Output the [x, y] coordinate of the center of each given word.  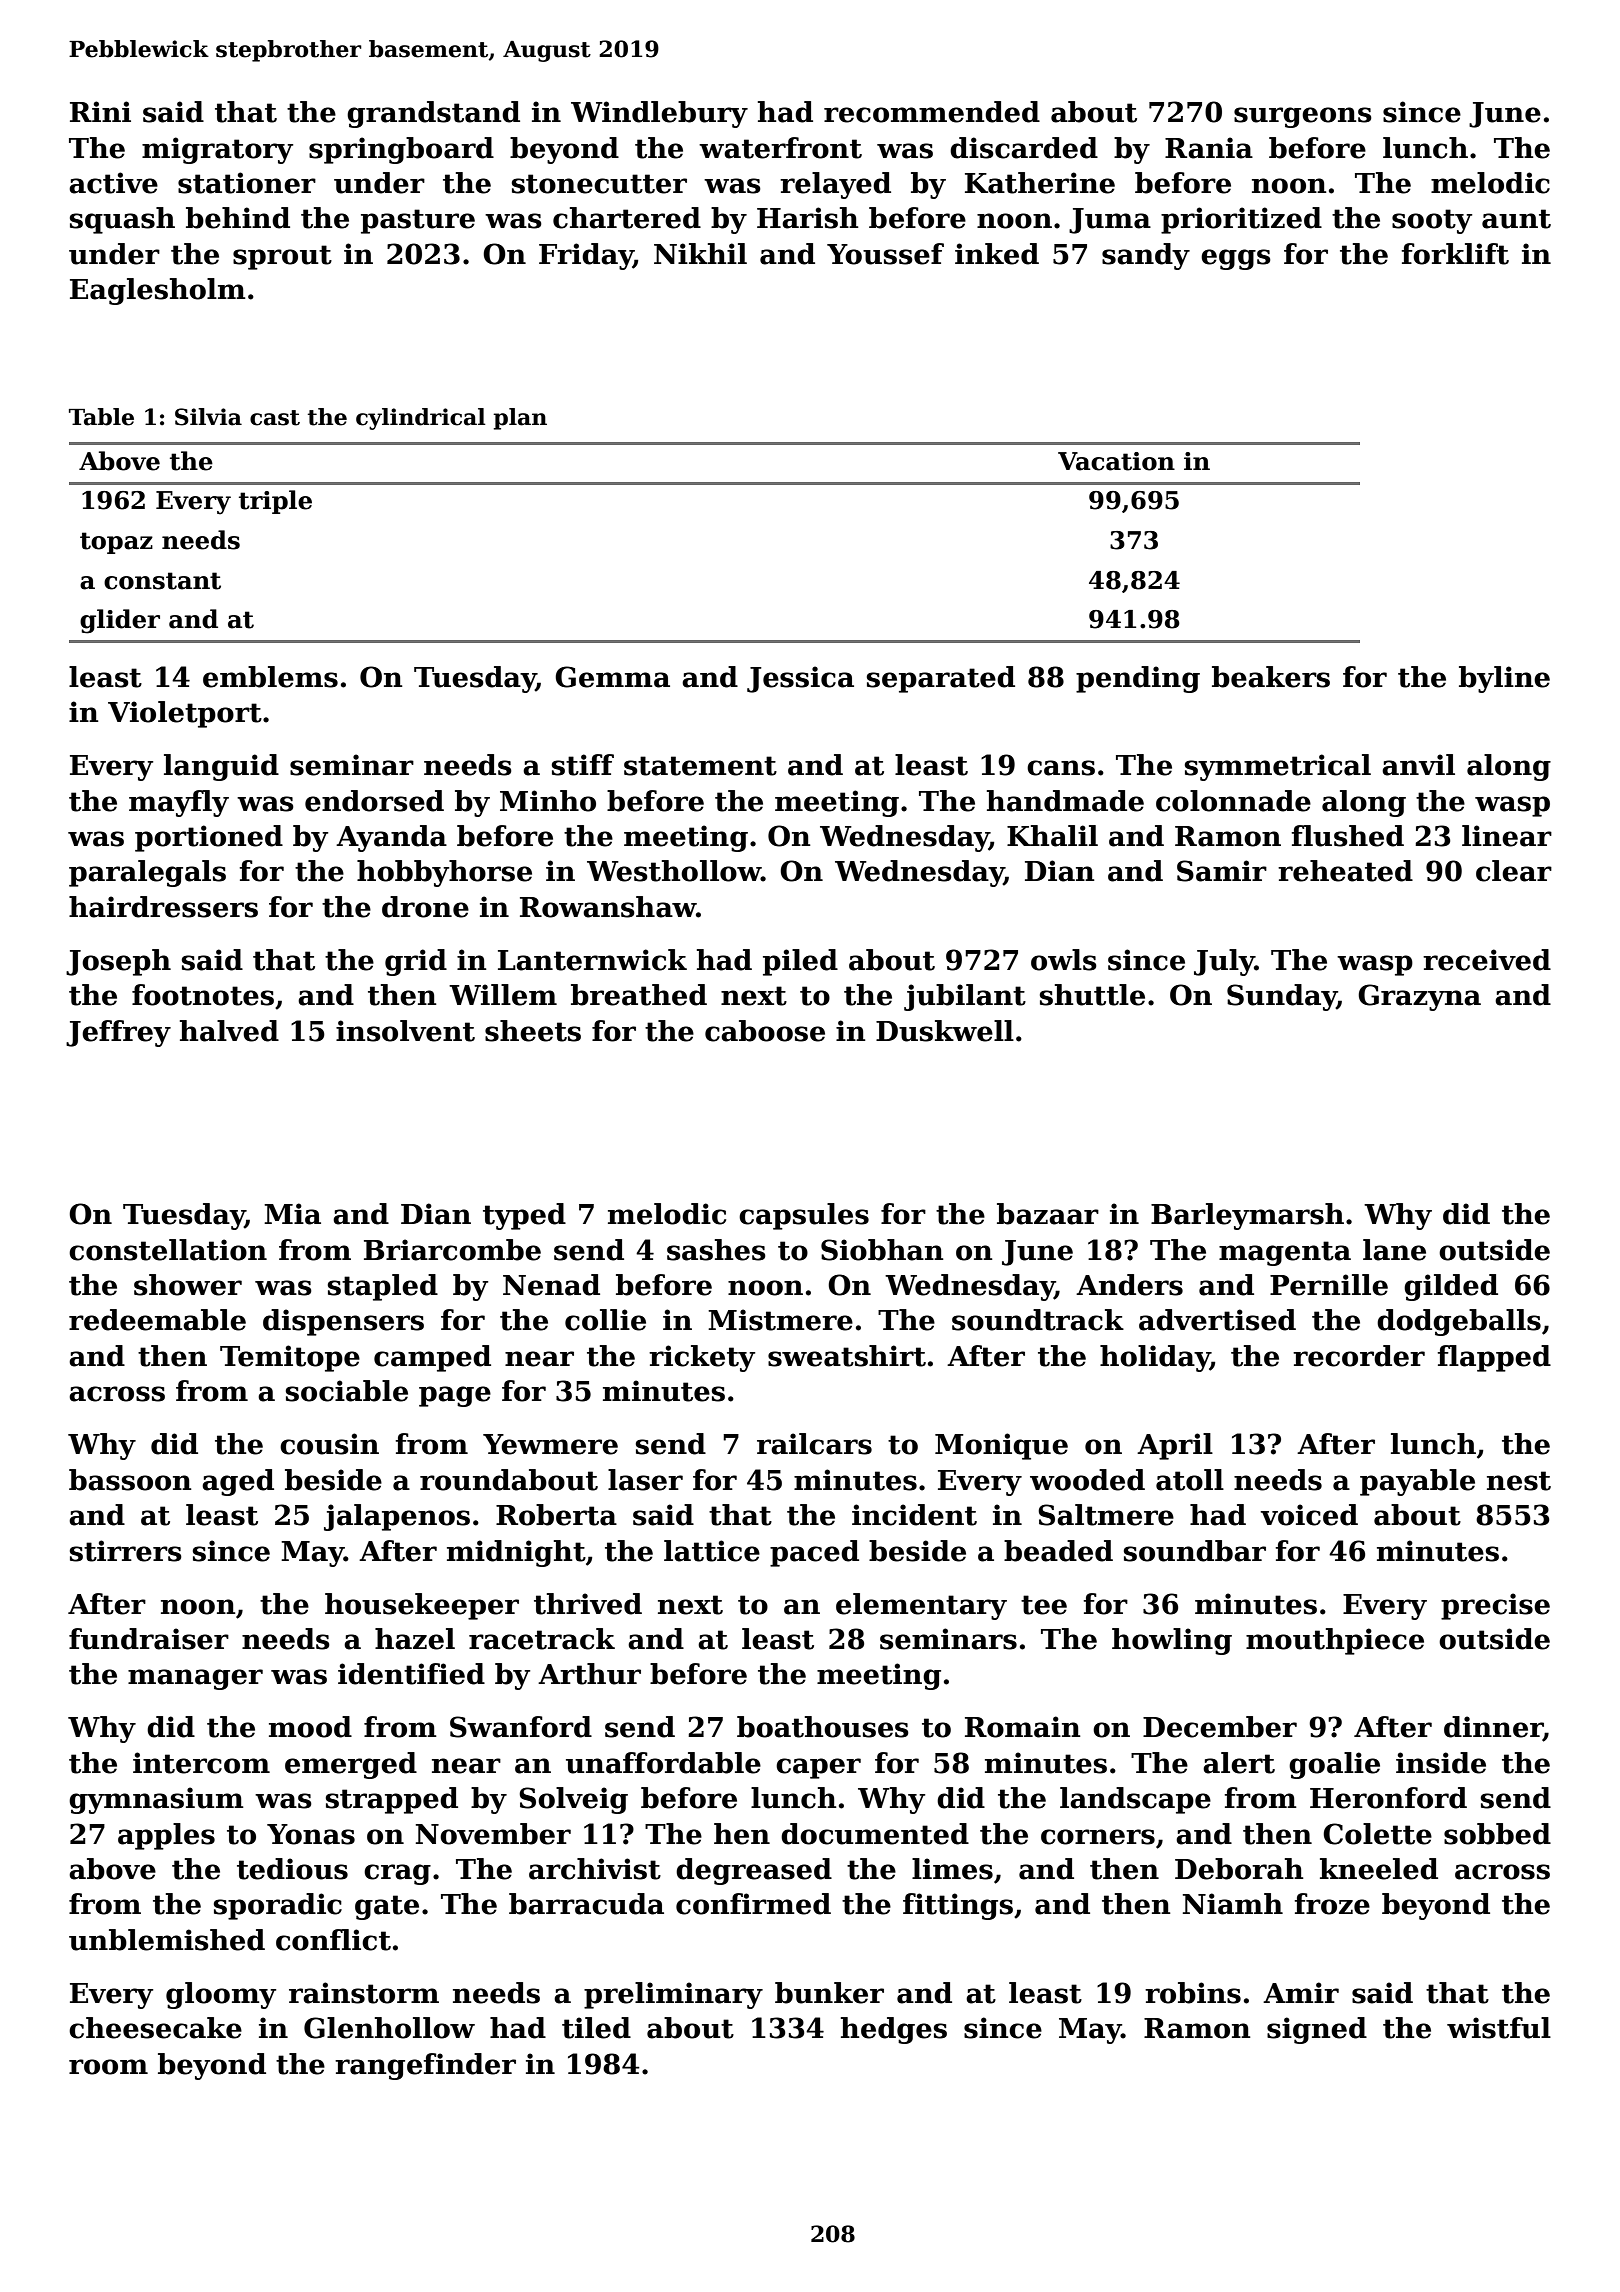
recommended [932, 112]
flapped [1494, 1358]
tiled [596, 2028]
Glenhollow [389, 2028]
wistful [1499, 2028]
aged [238, 1482]
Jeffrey [118, 1033]
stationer [247, 183]
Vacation [1116, 461]
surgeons [1303, 117]
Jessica [800, 679]
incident [914, 1515]
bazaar [1048, 1214]
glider [120, 621]
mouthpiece [1335, 1641]
